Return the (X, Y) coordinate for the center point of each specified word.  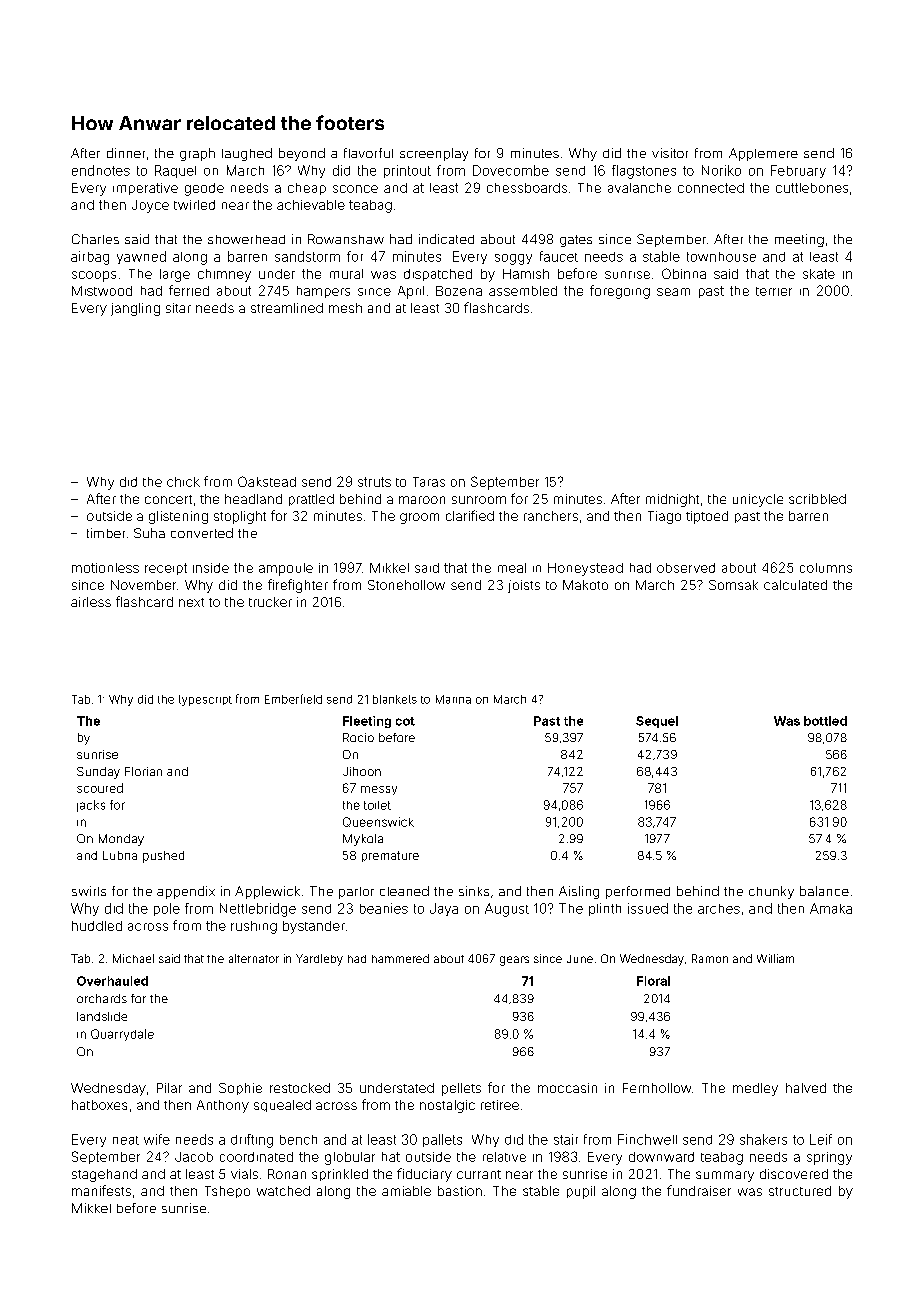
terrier (774, 291)
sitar (178, 308)
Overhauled (112, 981)
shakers (763, 1139)
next (191, 602)
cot (405, 721)
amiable (406, 1191)
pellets (461, 1089)
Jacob (194, 1157)
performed (638, 892)
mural (346, 274)
